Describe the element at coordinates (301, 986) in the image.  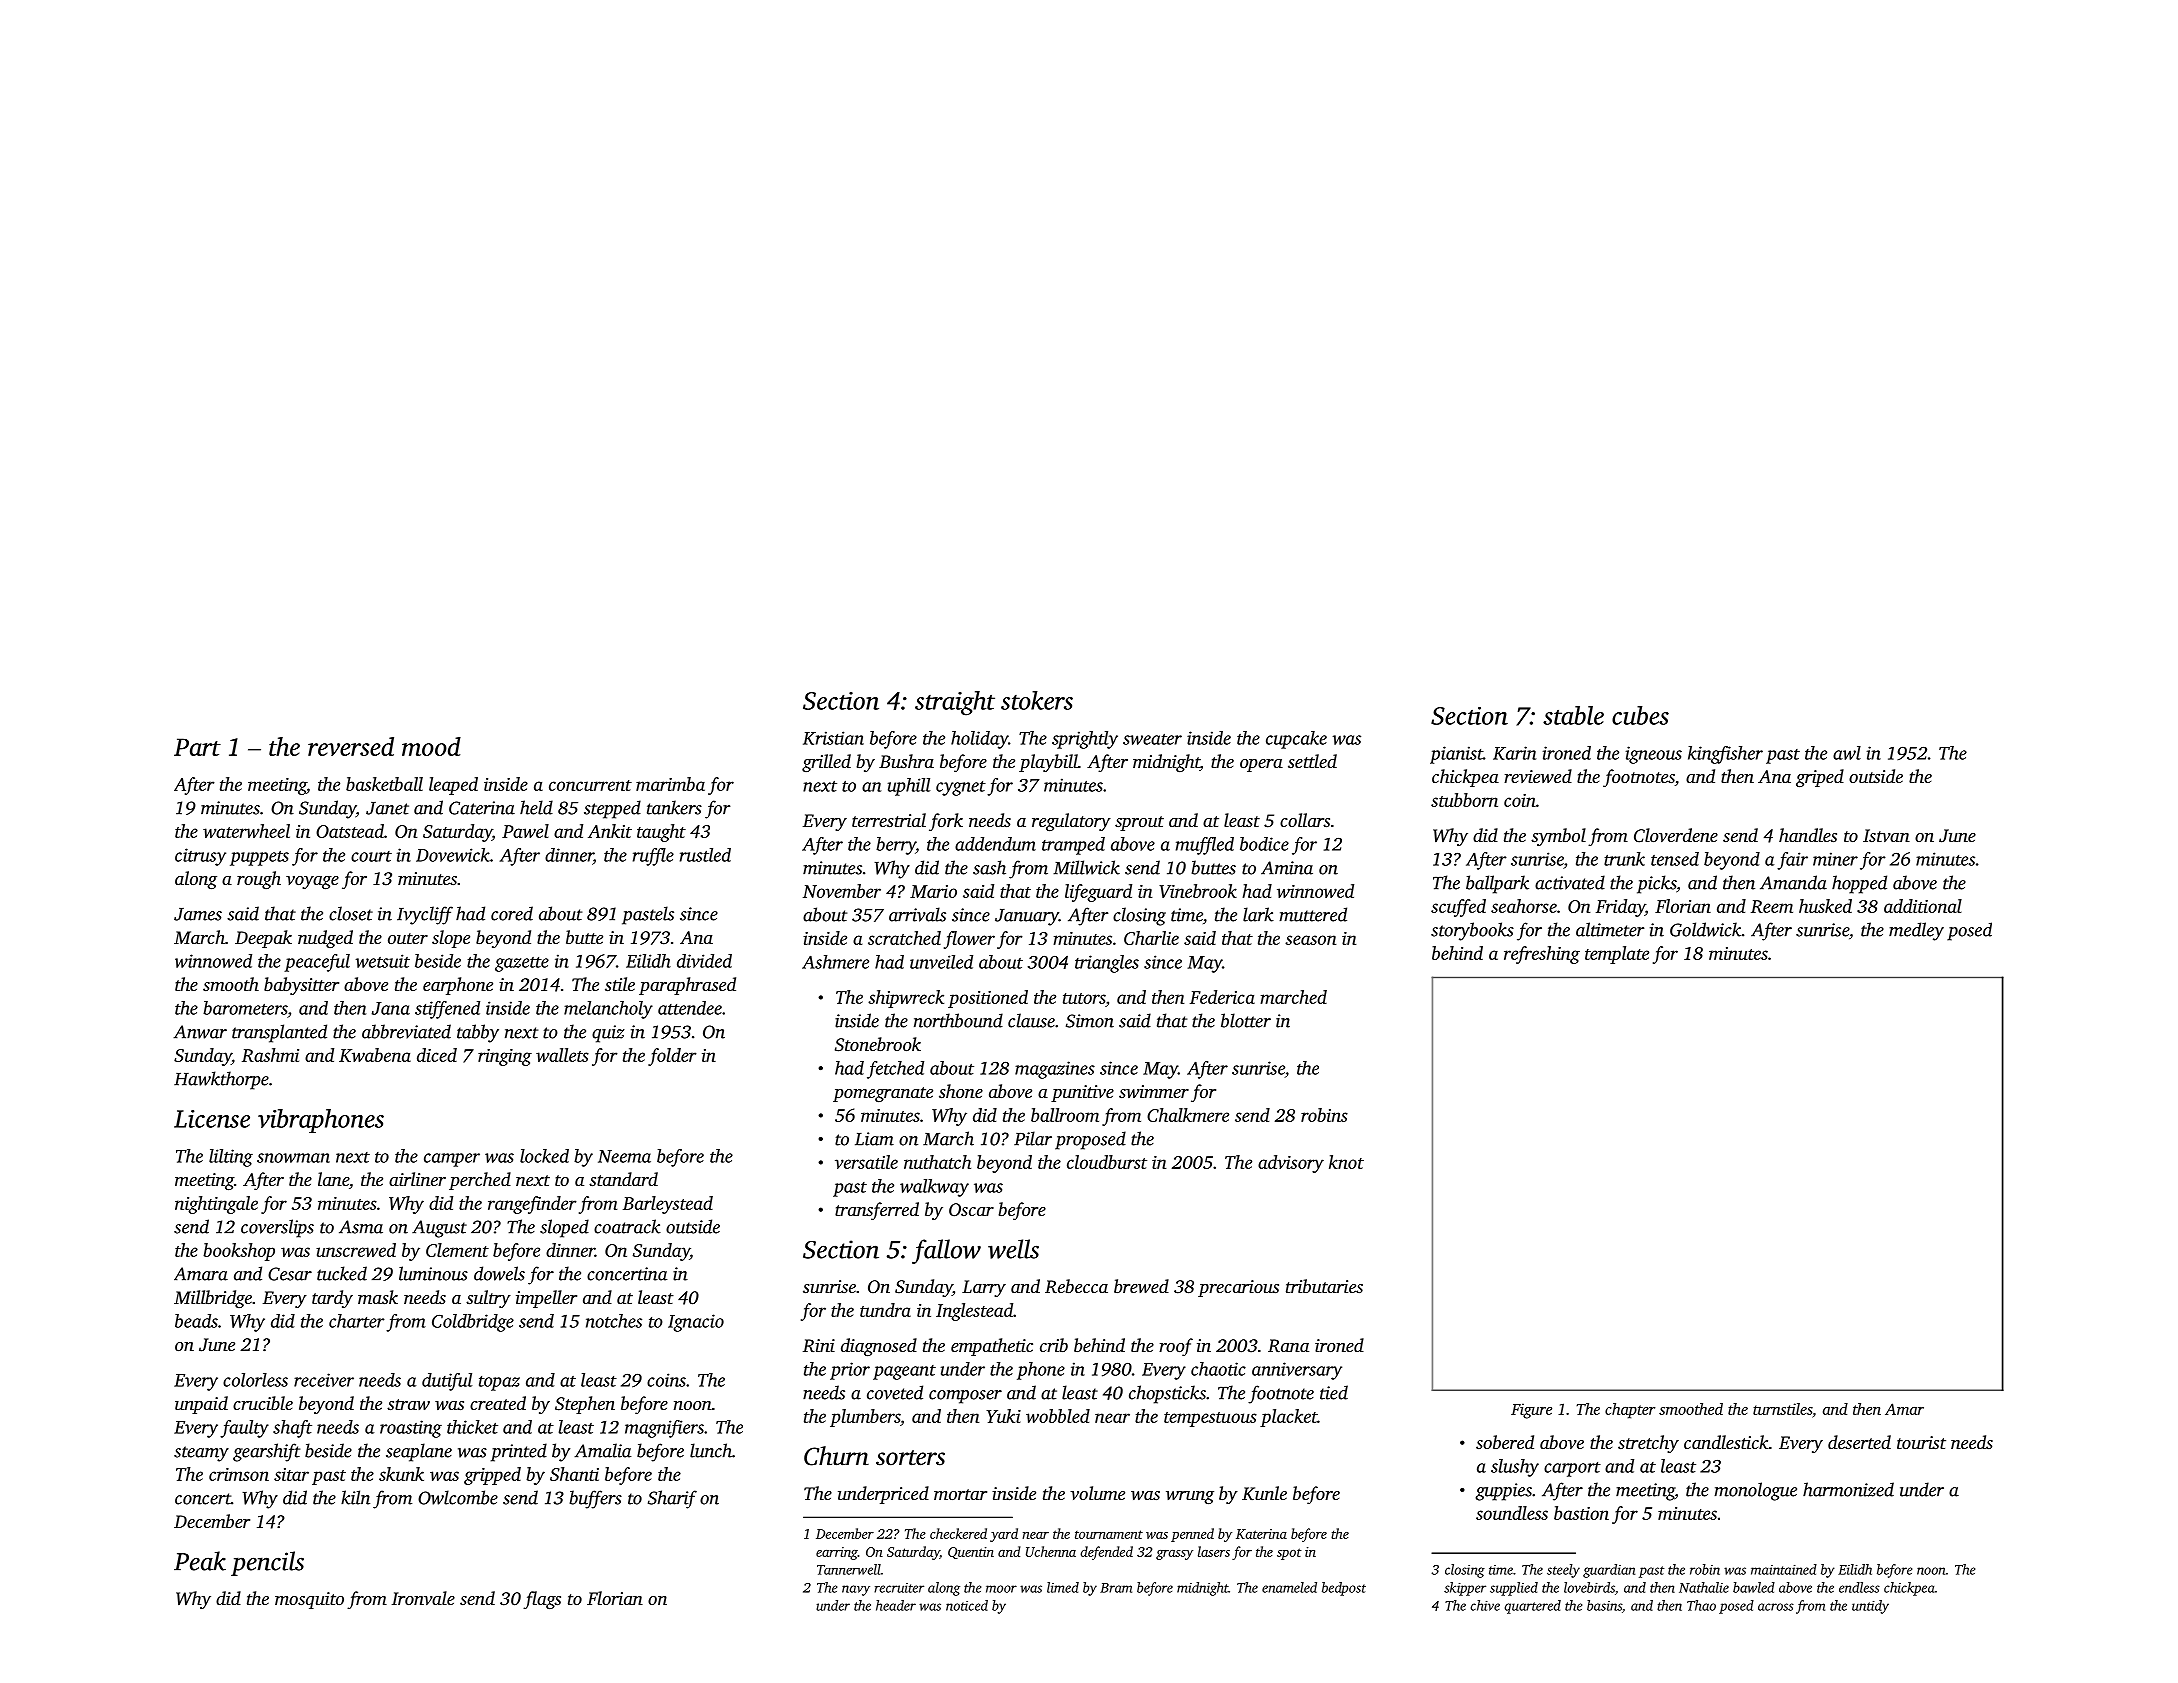
I see `babysitter` at that location.
